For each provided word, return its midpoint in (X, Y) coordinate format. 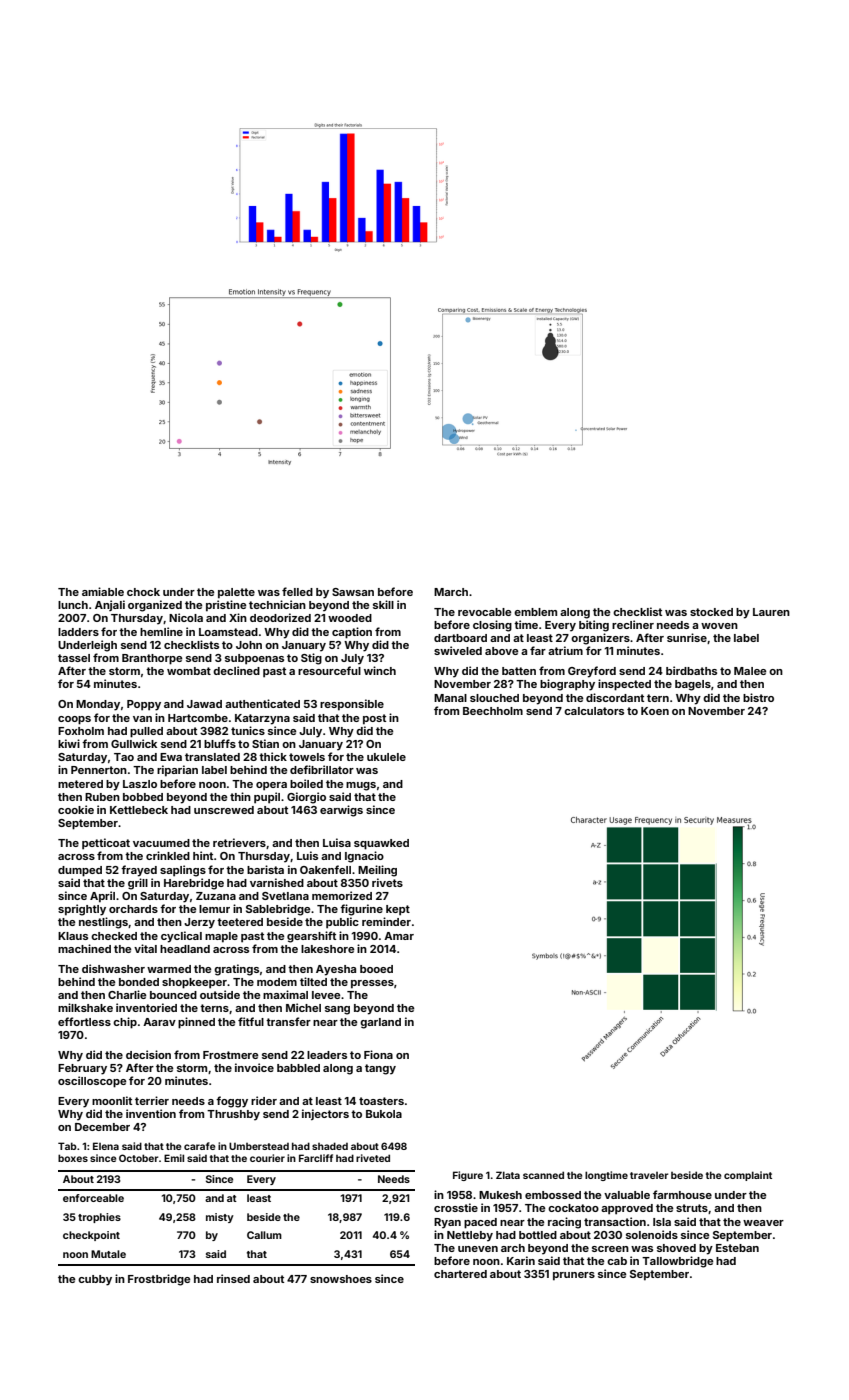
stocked (711, 612)
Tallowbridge (678, 1262)
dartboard (460, 638)
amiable (103, 591)
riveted (373, 1158)
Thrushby (233, 1115)
